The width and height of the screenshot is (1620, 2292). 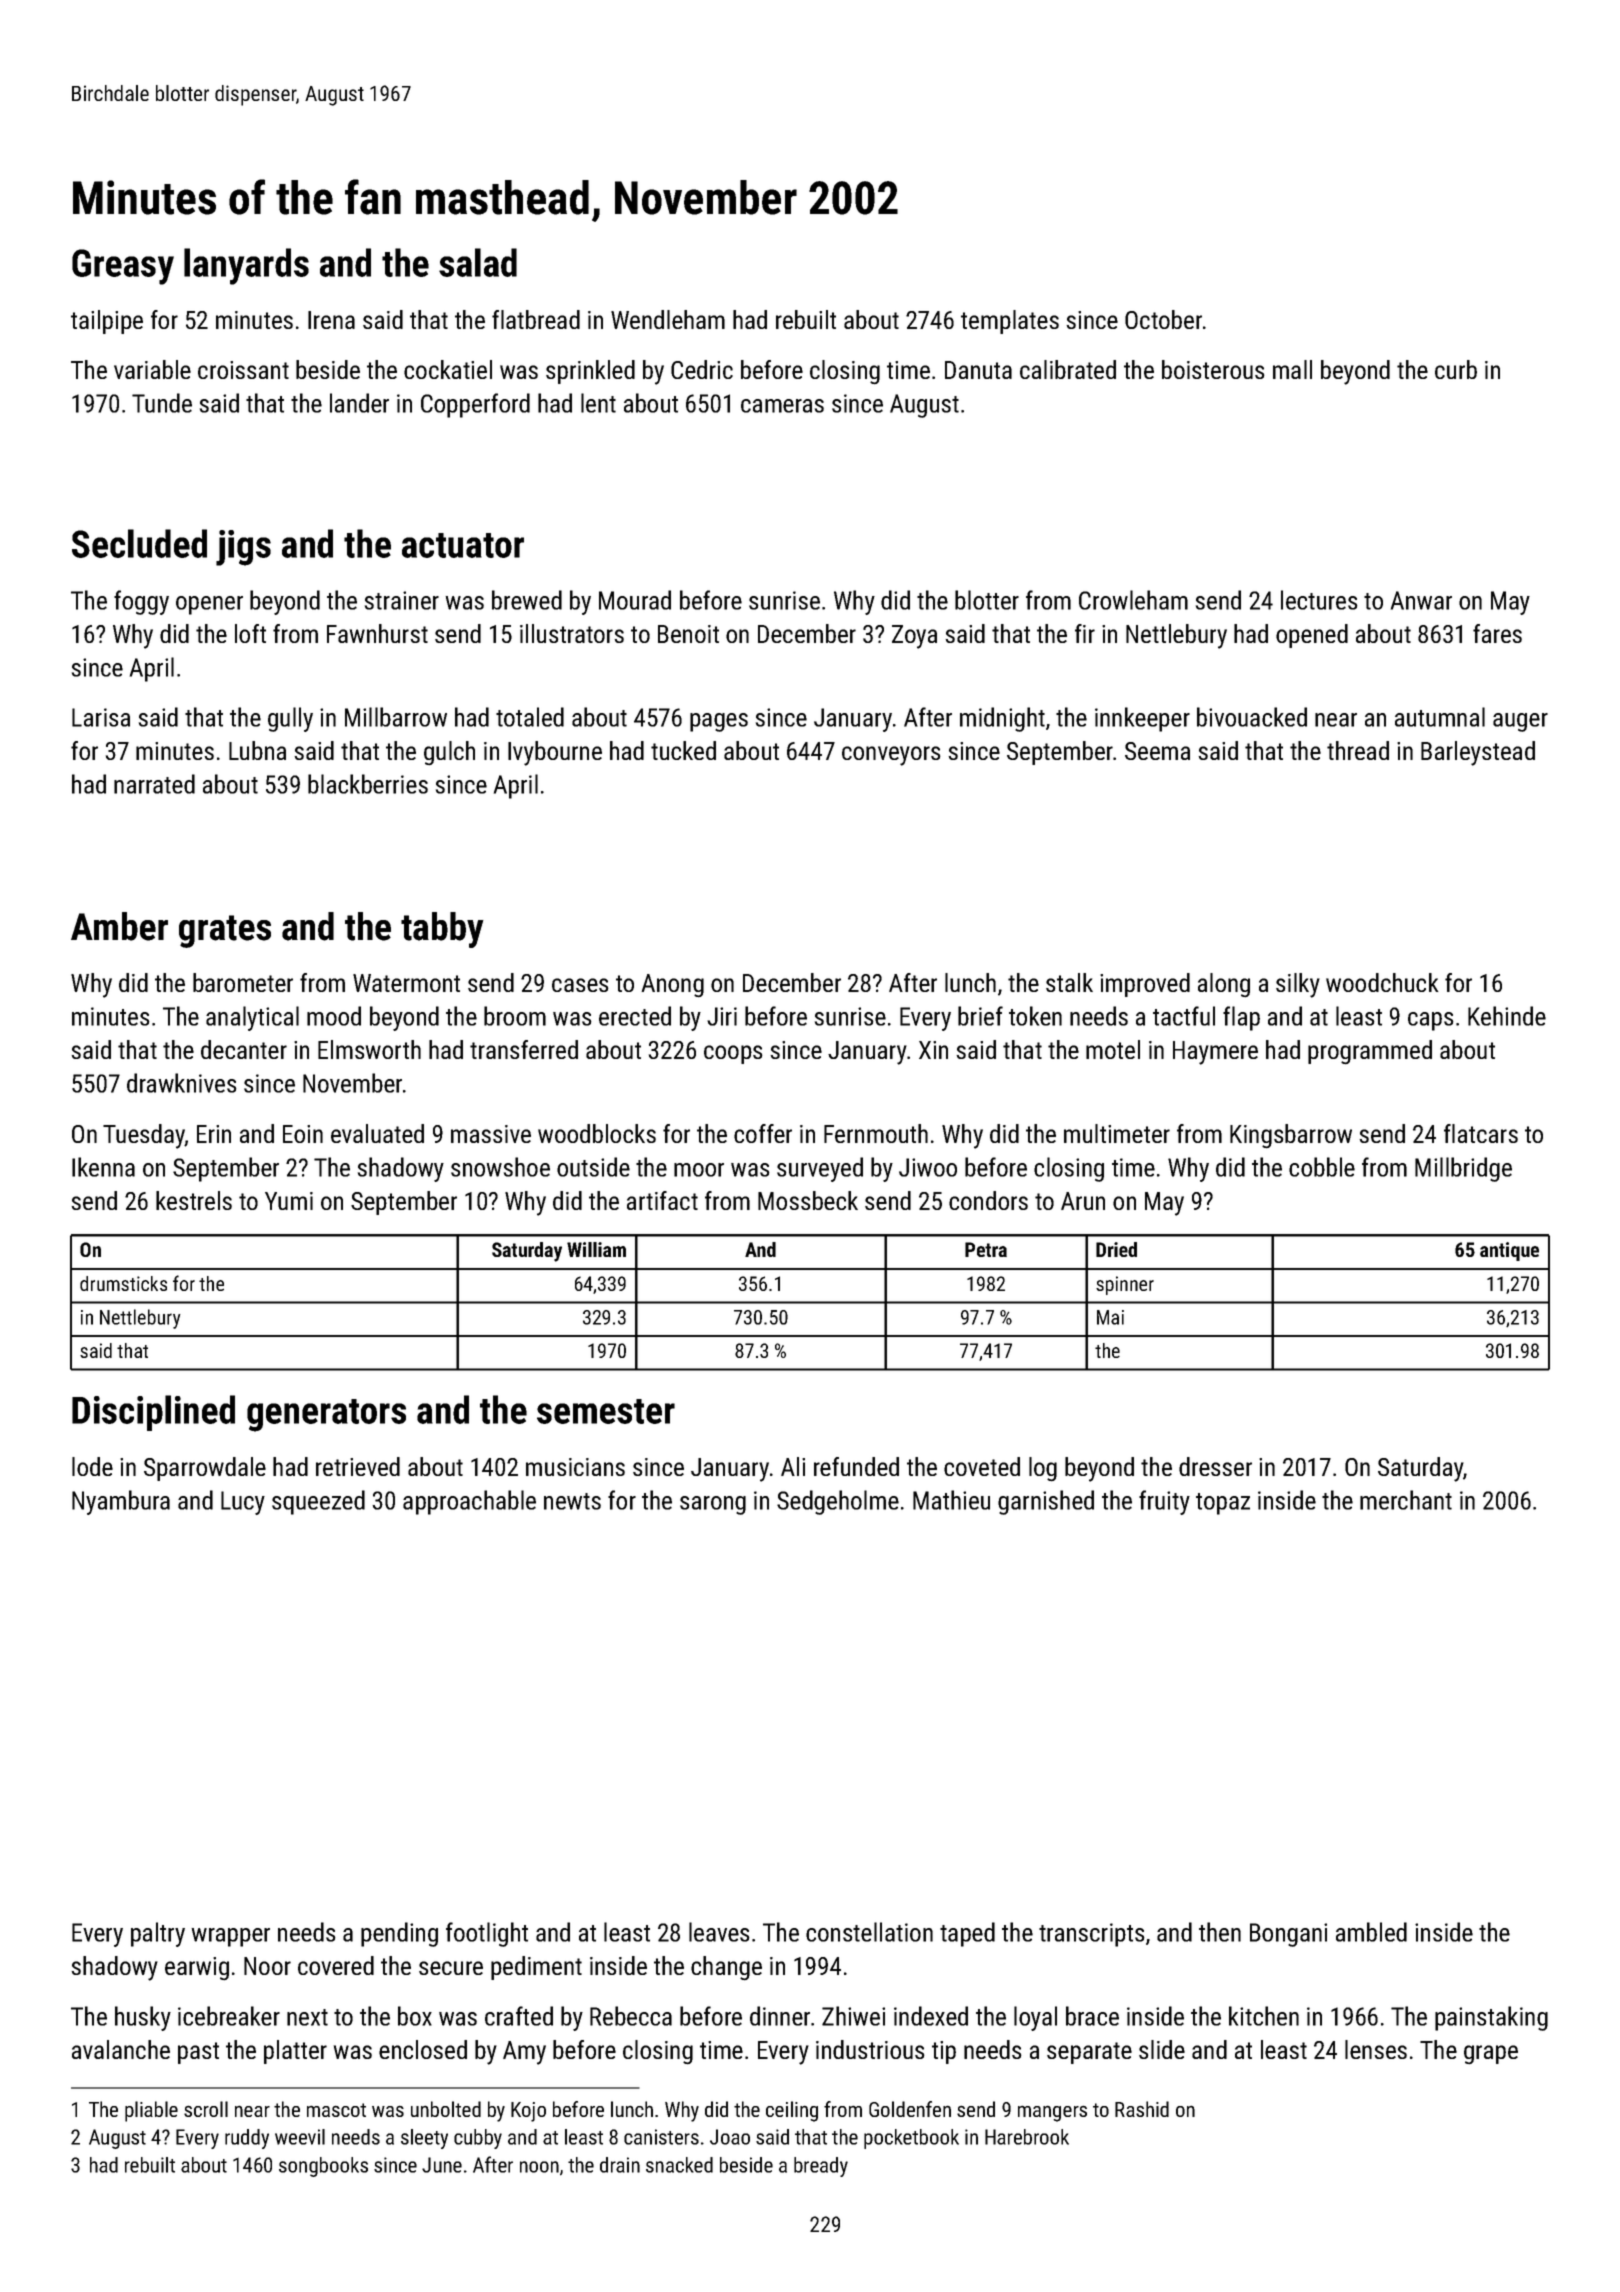 What do you see at coordinates (891, 756) in the screenshot?
I see `conveyors` at bounding box center [891, 756].
